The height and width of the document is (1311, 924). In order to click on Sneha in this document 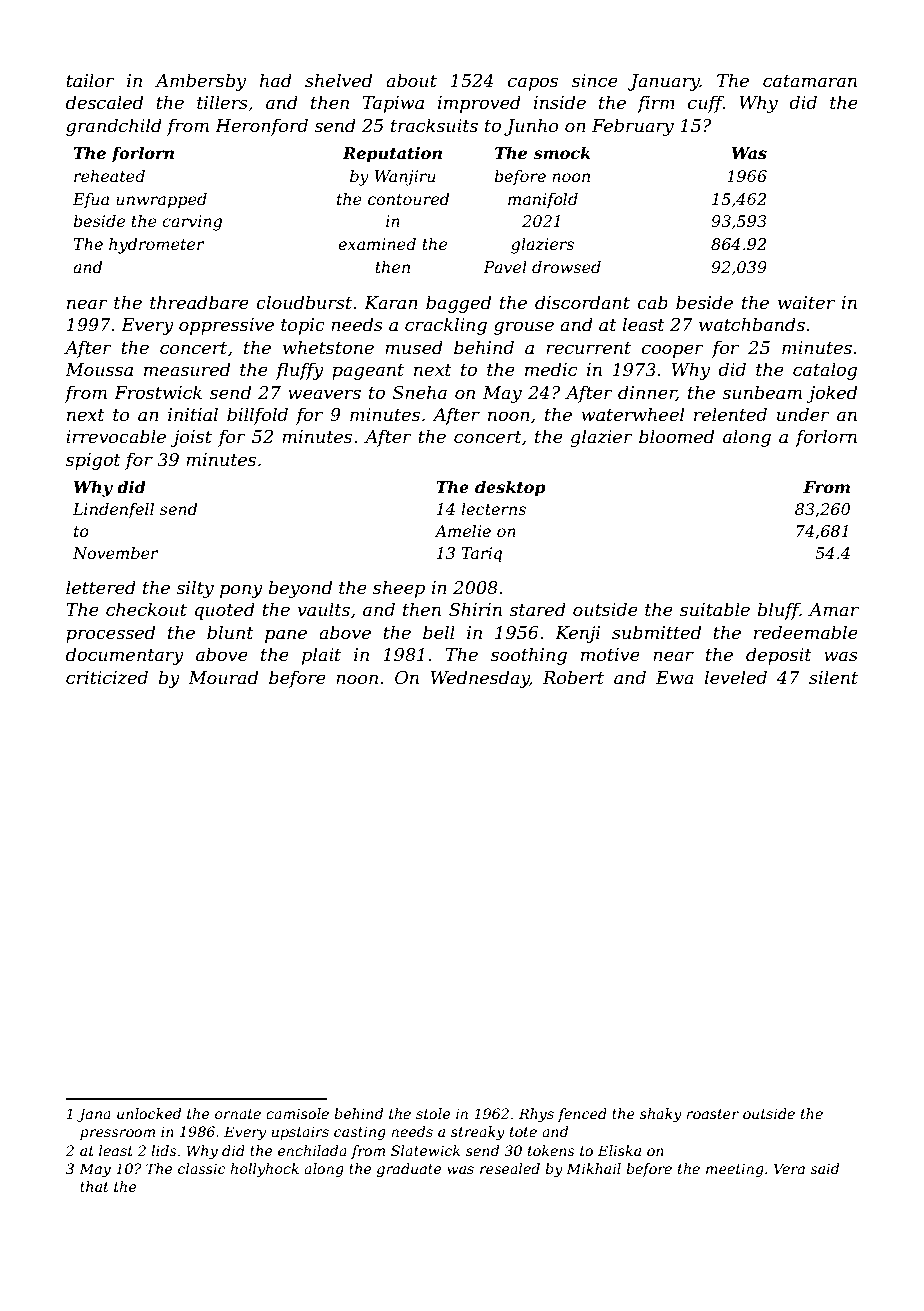, I will do `click(420, 392)`.
